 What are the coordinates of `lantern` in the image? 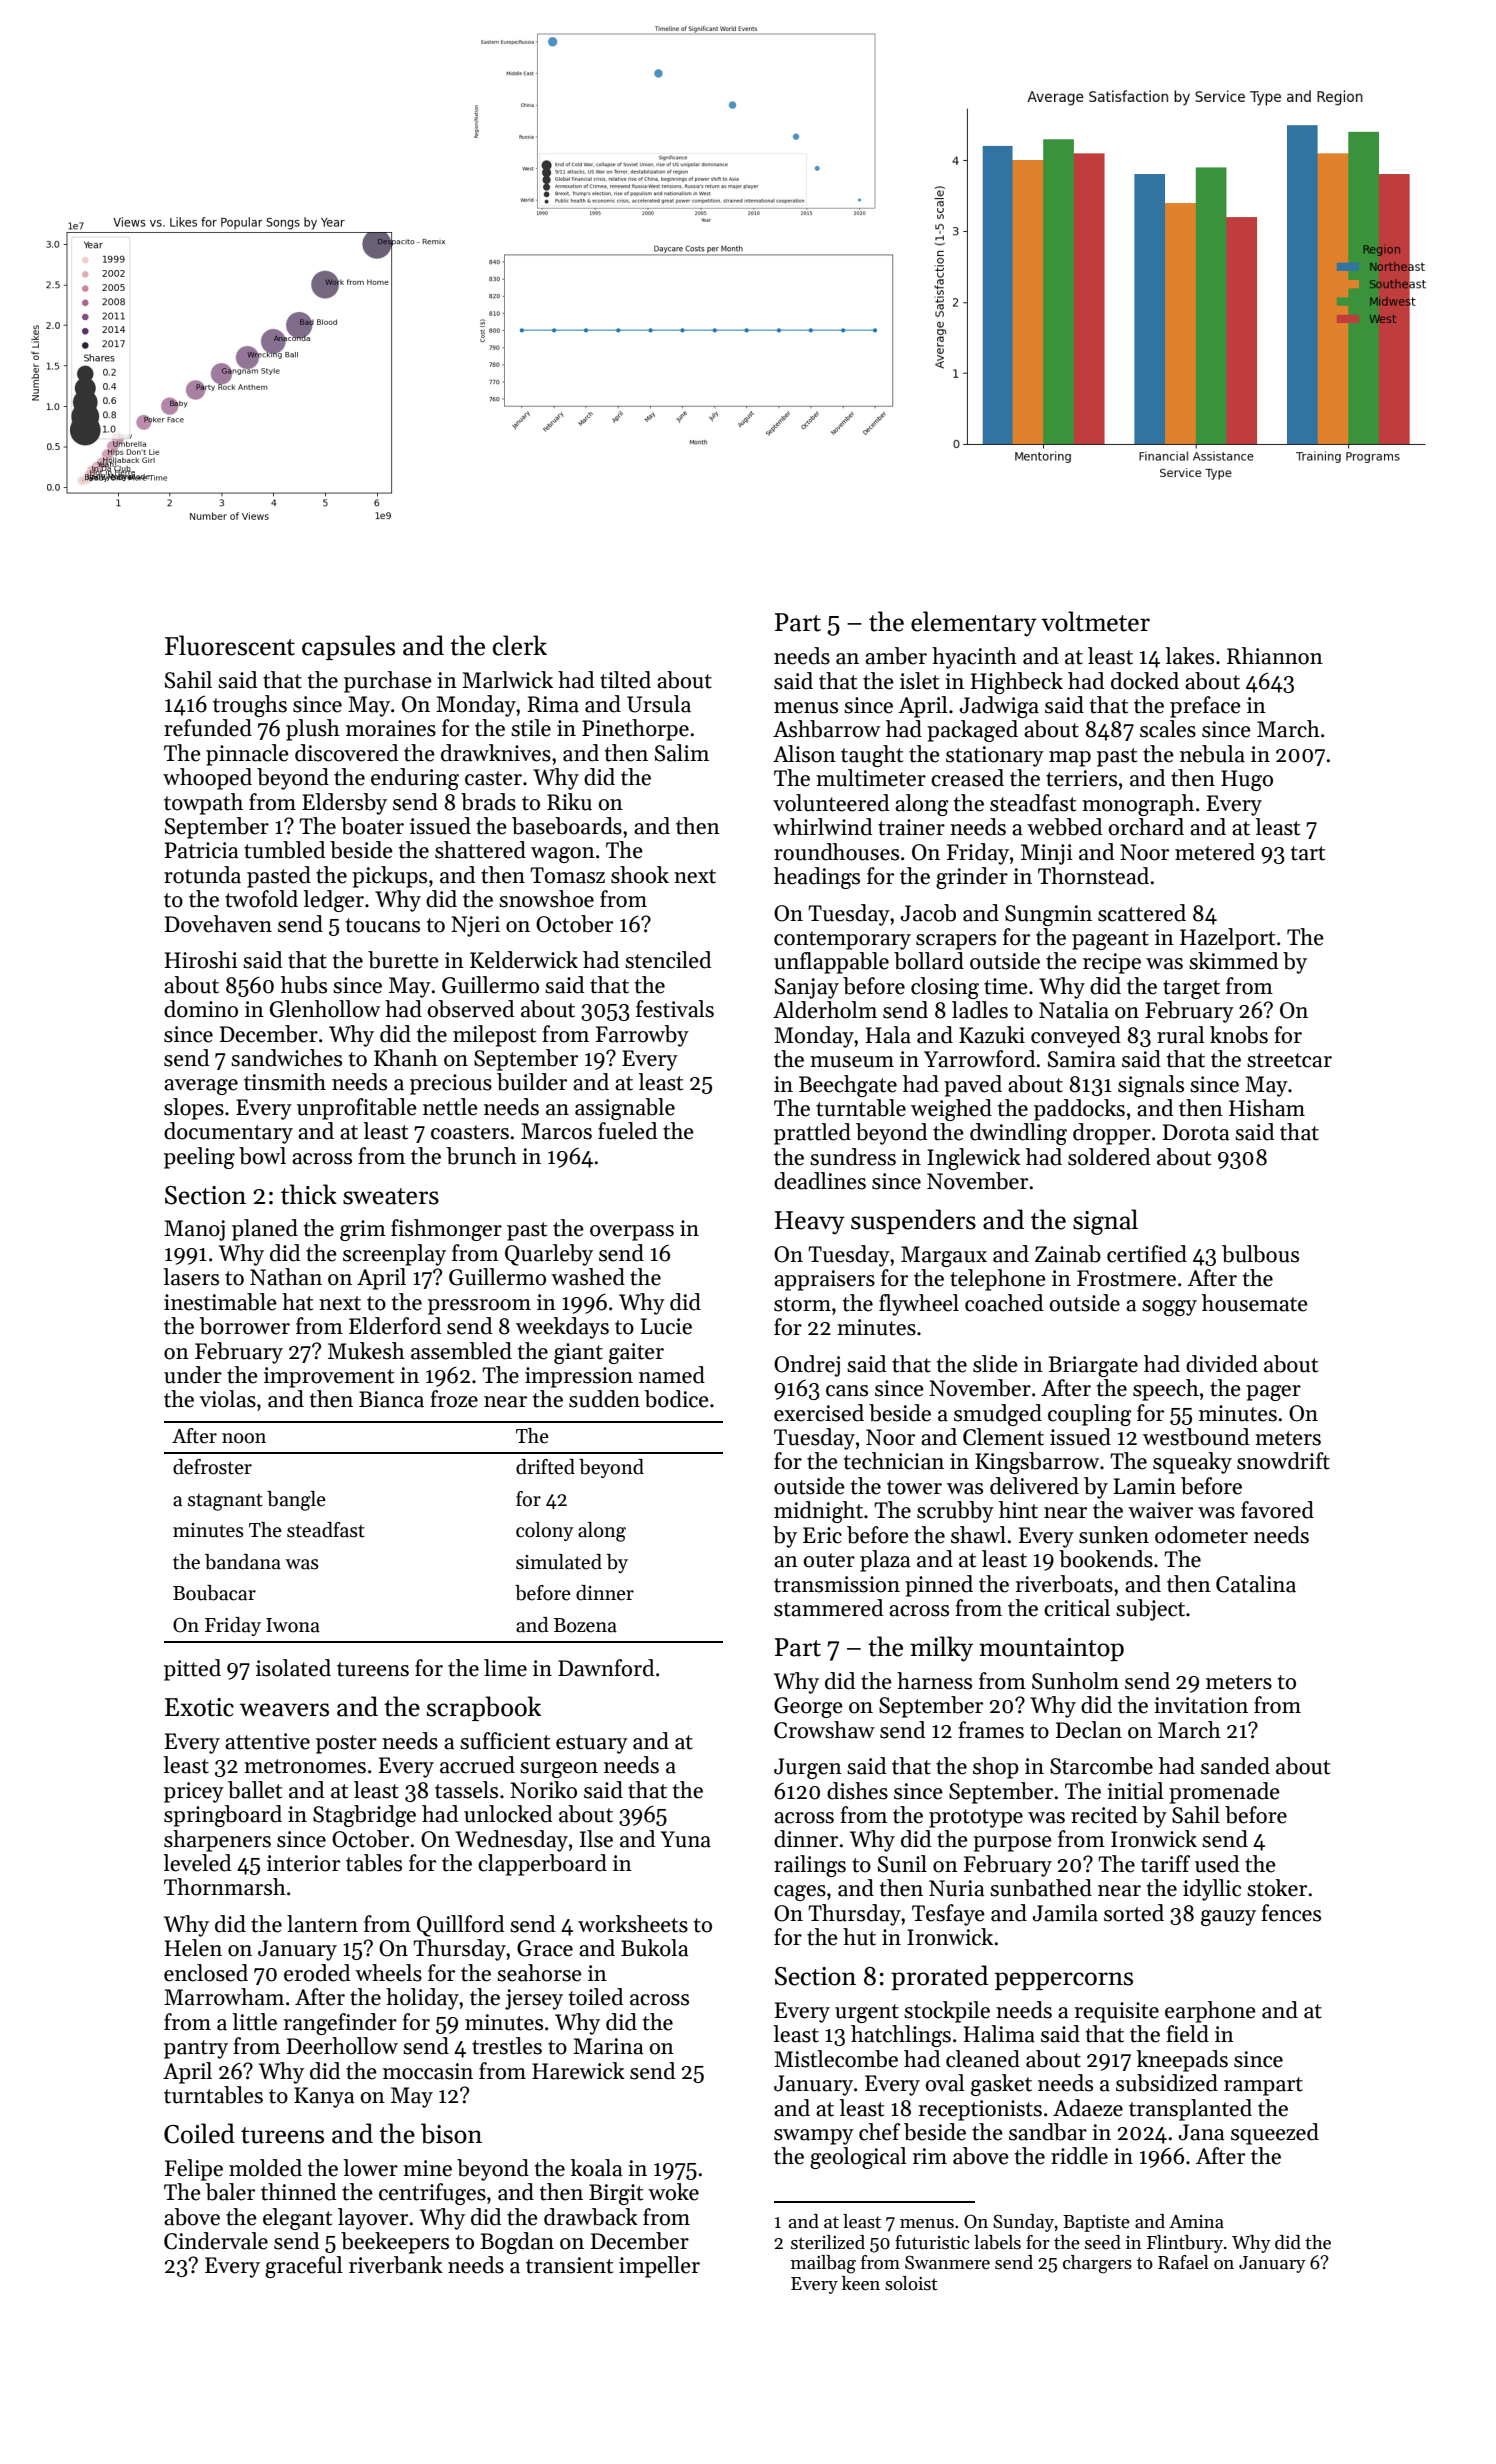 It's located at (322, 1924).
